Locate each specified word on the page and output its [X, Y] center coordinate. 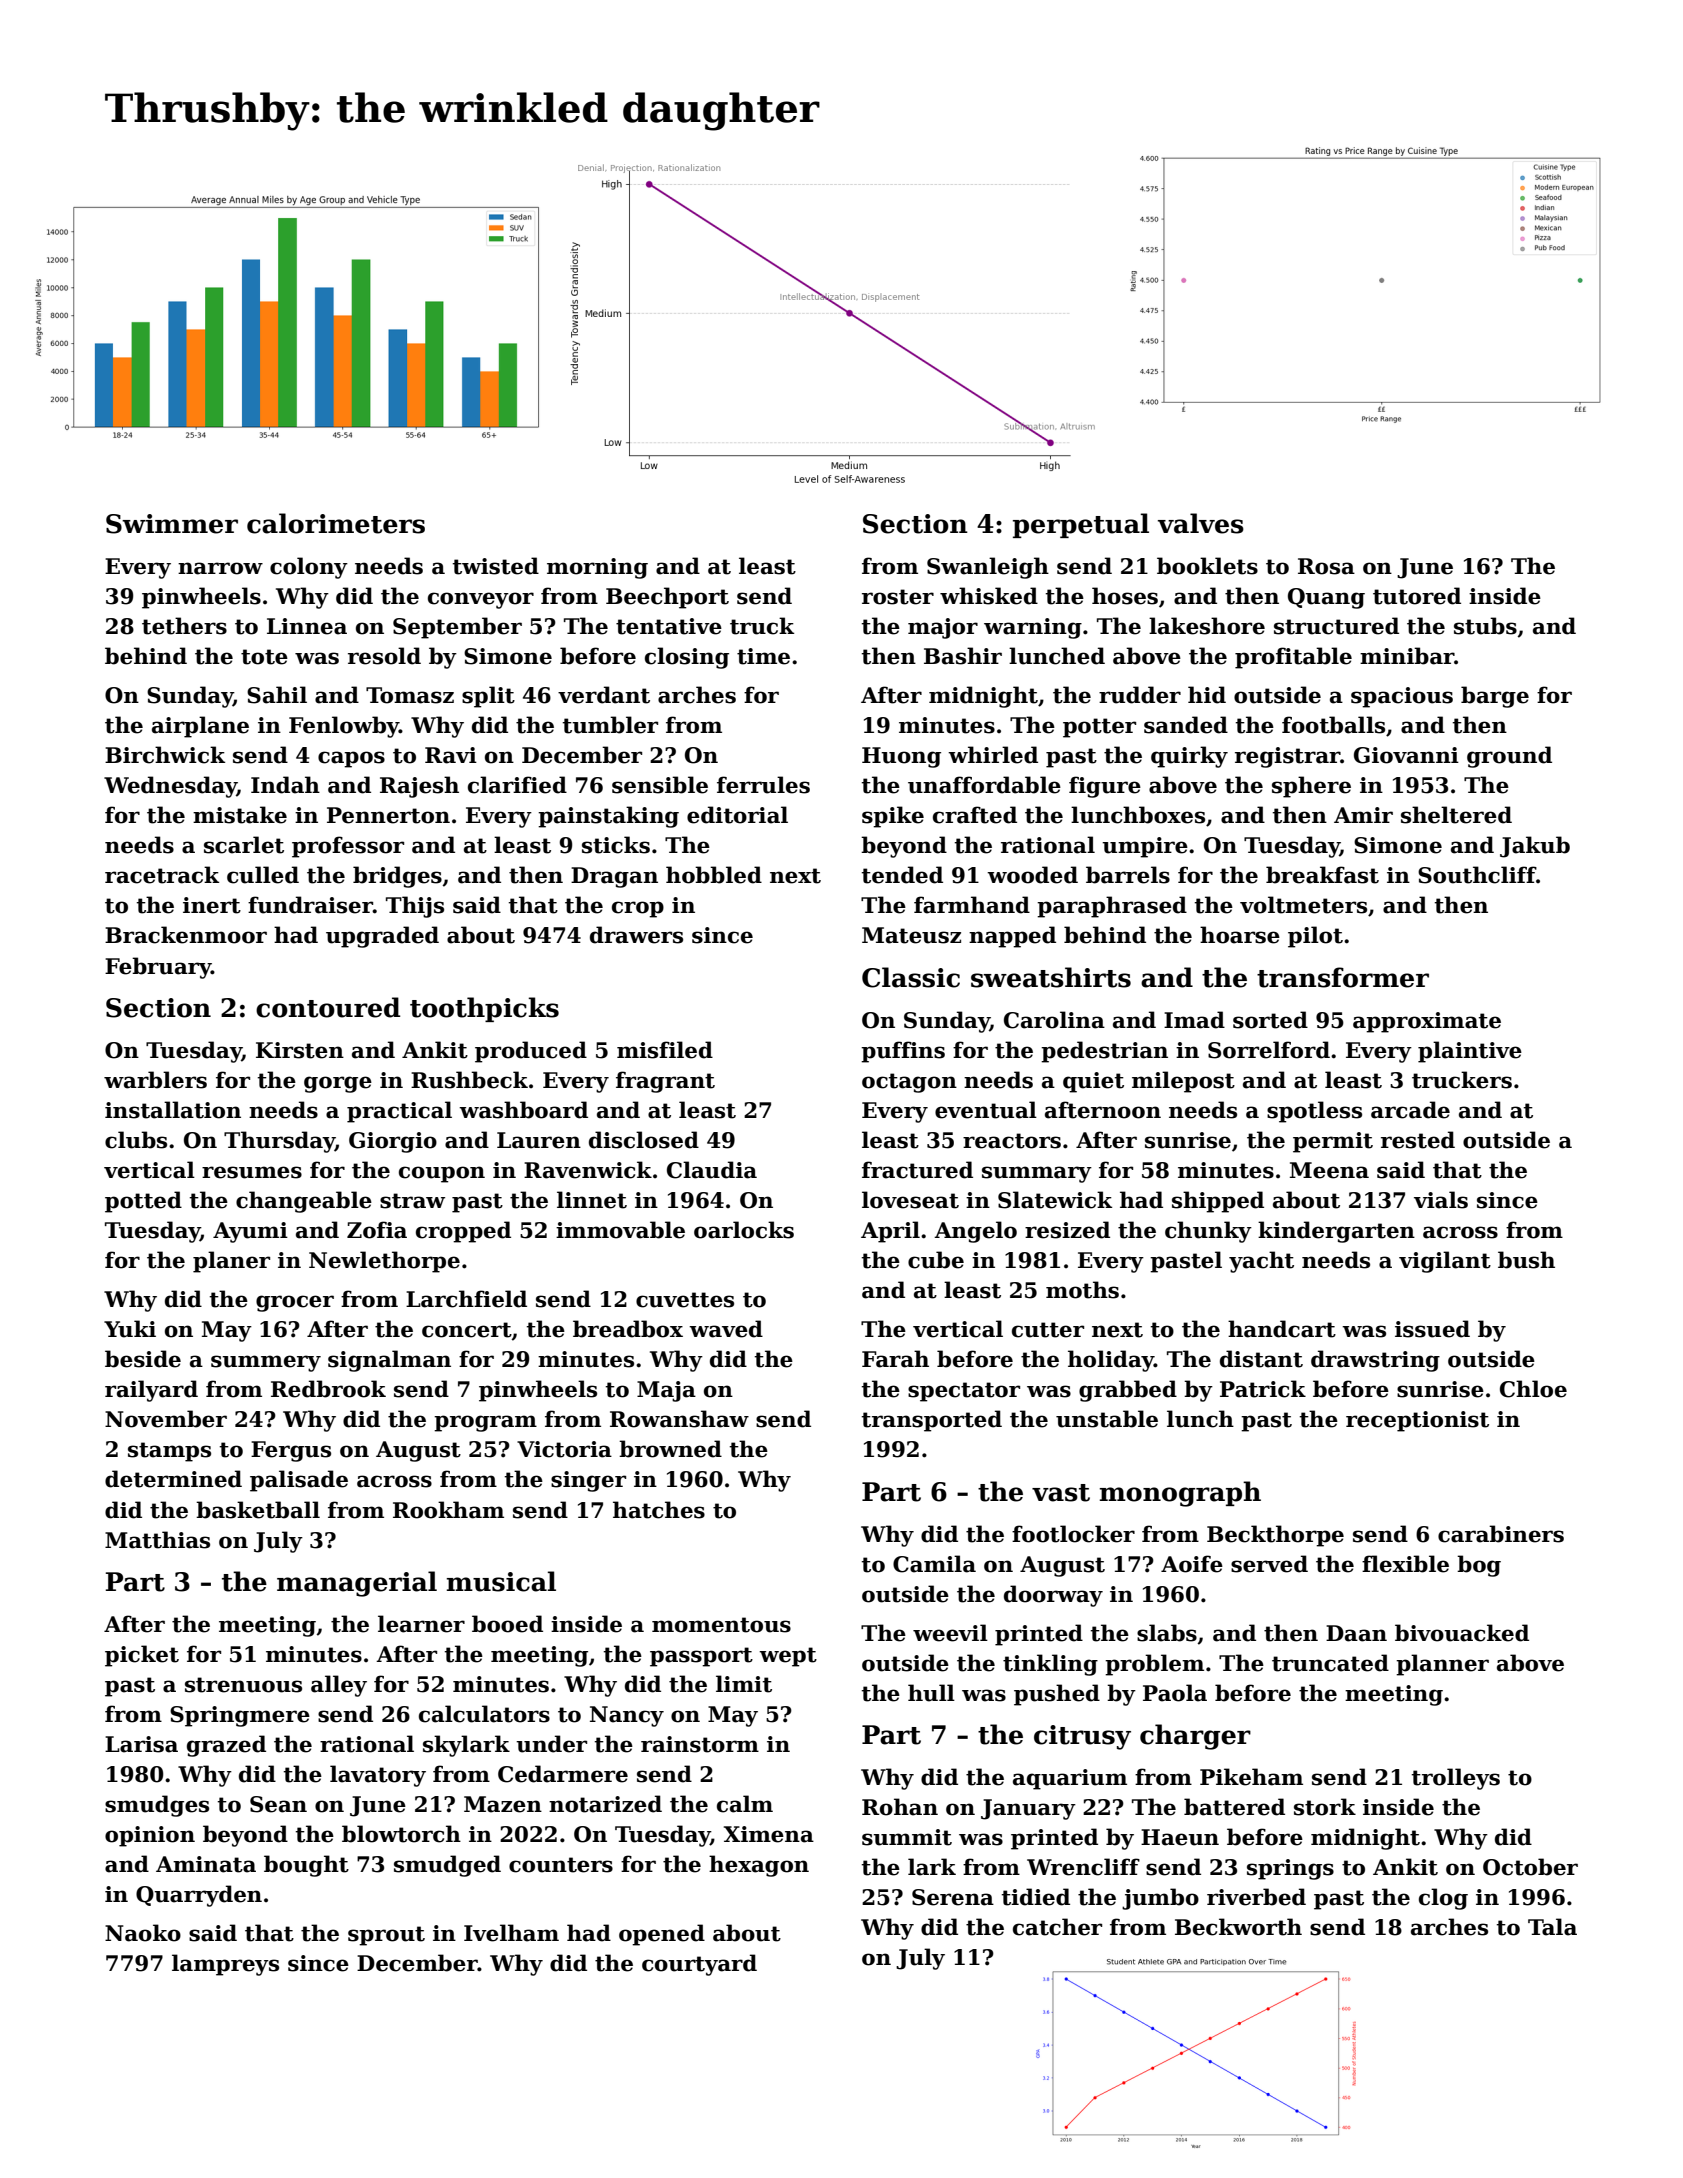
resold [384, 656]
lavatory [378, 1776]
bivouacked [1462, 1633]
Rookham [448, 1510]
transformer [1343, 977]
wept [788, 1657]
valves [1201, 523]
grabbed [1128, 1391]
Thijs [415, 907]
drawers [636, 935]
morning [597, 568]
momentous [721, 1625]
